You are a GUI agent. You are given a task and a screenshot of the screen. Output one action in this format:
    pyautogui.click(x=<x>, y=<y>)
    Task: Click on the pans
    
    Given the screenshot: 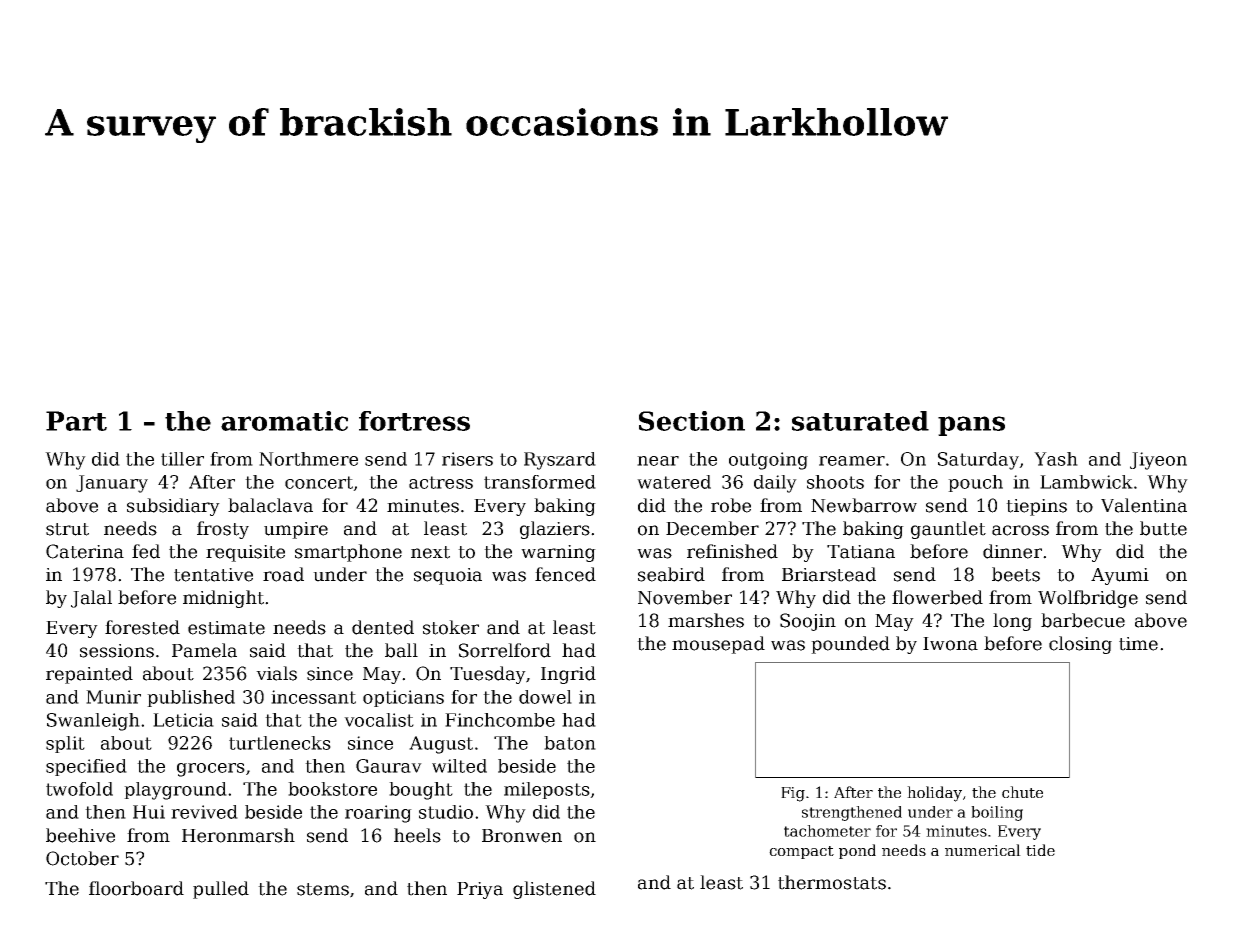 What is the action you would take?
    pyautogui.click(x=971, y=426)
